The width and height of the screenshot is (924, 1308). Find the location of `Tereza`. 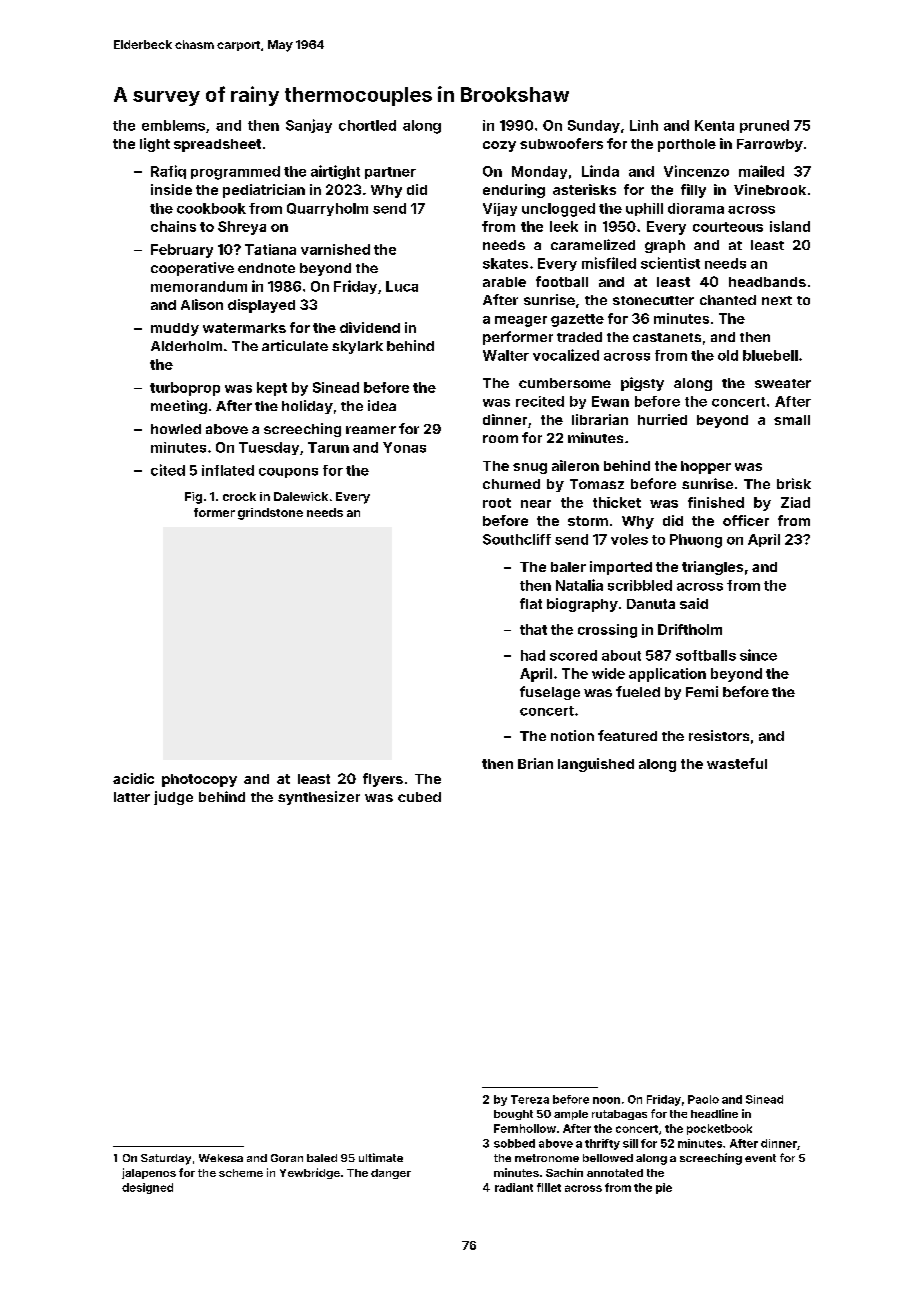

Tereza is located at coordinates (530, 1099).
